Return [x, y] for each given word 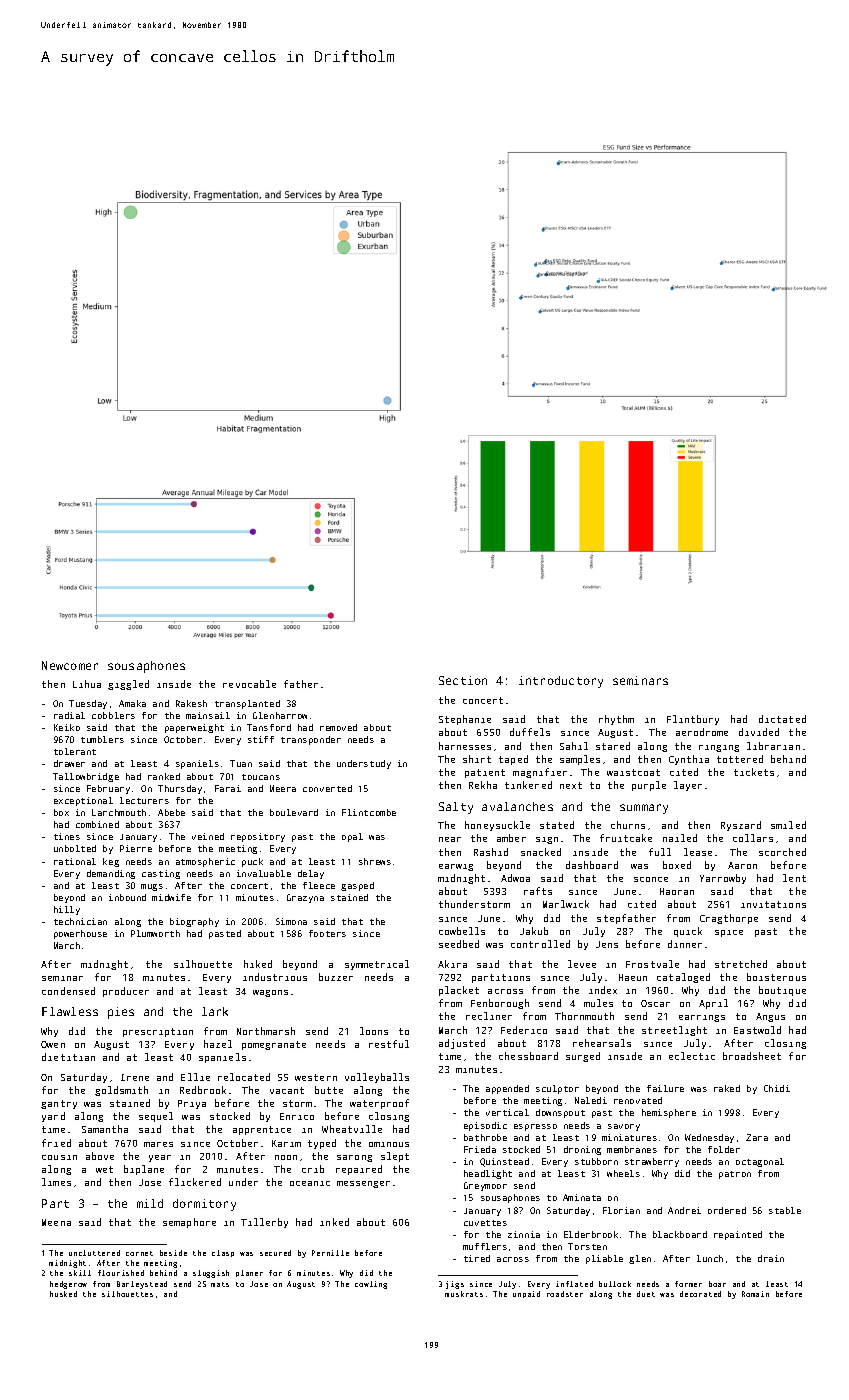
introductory [561, 682]
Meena [56, 1222]
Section [463, 680]
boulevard [294, 812]
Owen [53, 1044]
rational [75, 861]
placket [459, 991]
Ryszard [741, 826]
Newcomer [70, 665]
